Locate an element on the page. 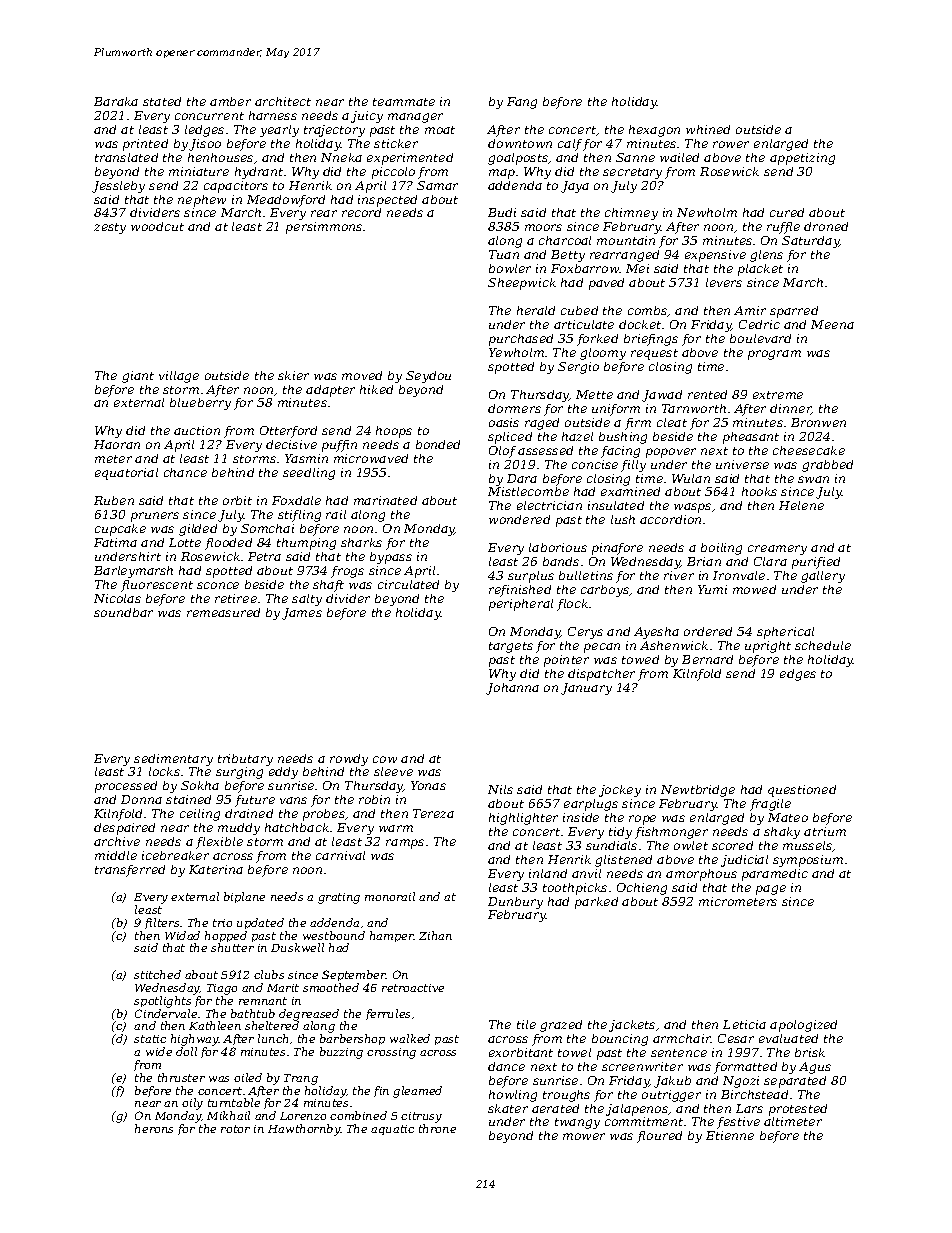  Haoran is located at coordinates (117, 444).
